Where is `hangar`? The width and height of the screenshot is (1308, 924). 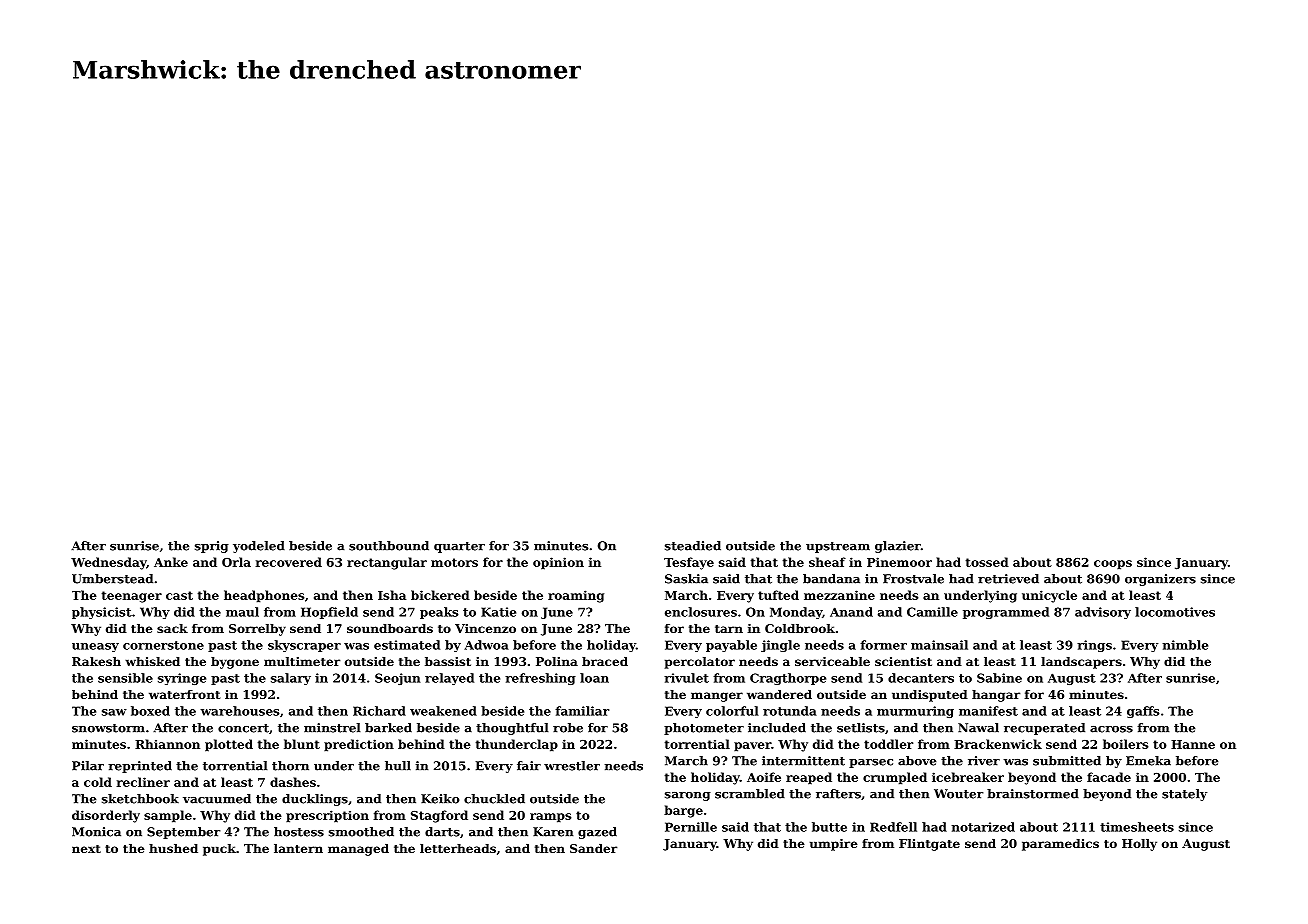 hangar is located at coordinates (996, 696).
